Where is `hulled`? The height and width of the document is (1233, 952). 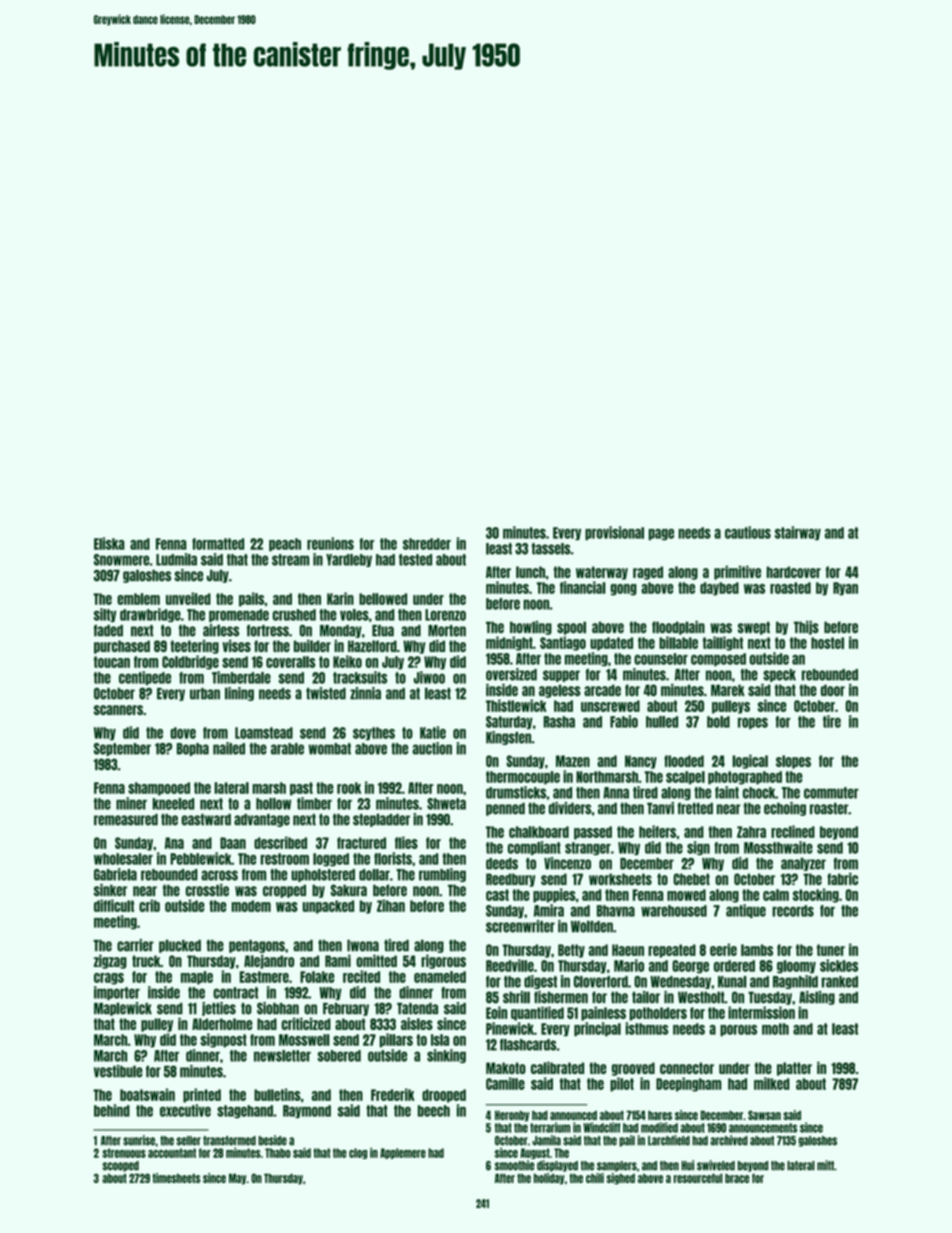
hulled is located at coordinates (662, 722).
